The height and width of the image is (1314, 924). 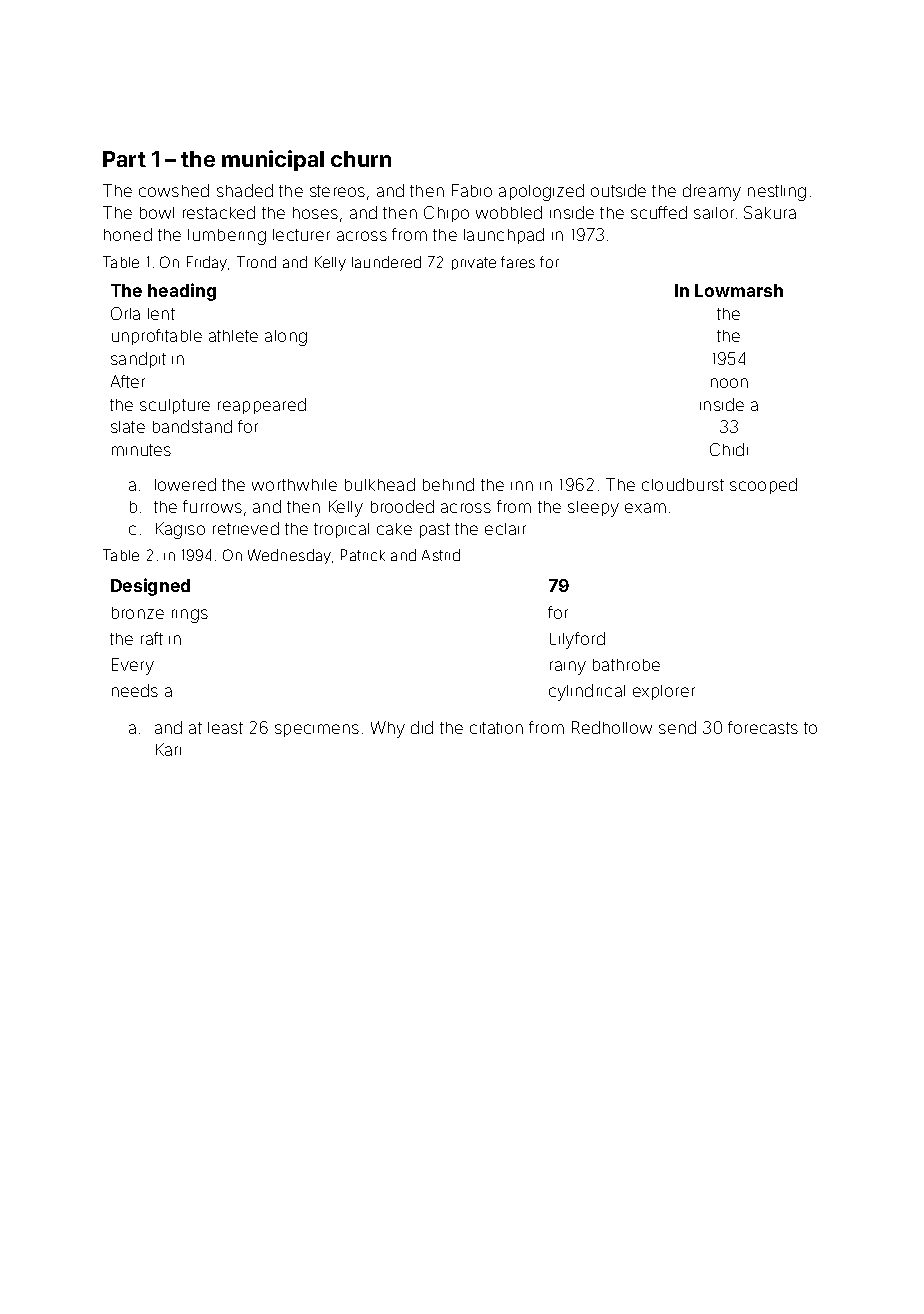 I want to click on did, so click(x=422, y=727).
